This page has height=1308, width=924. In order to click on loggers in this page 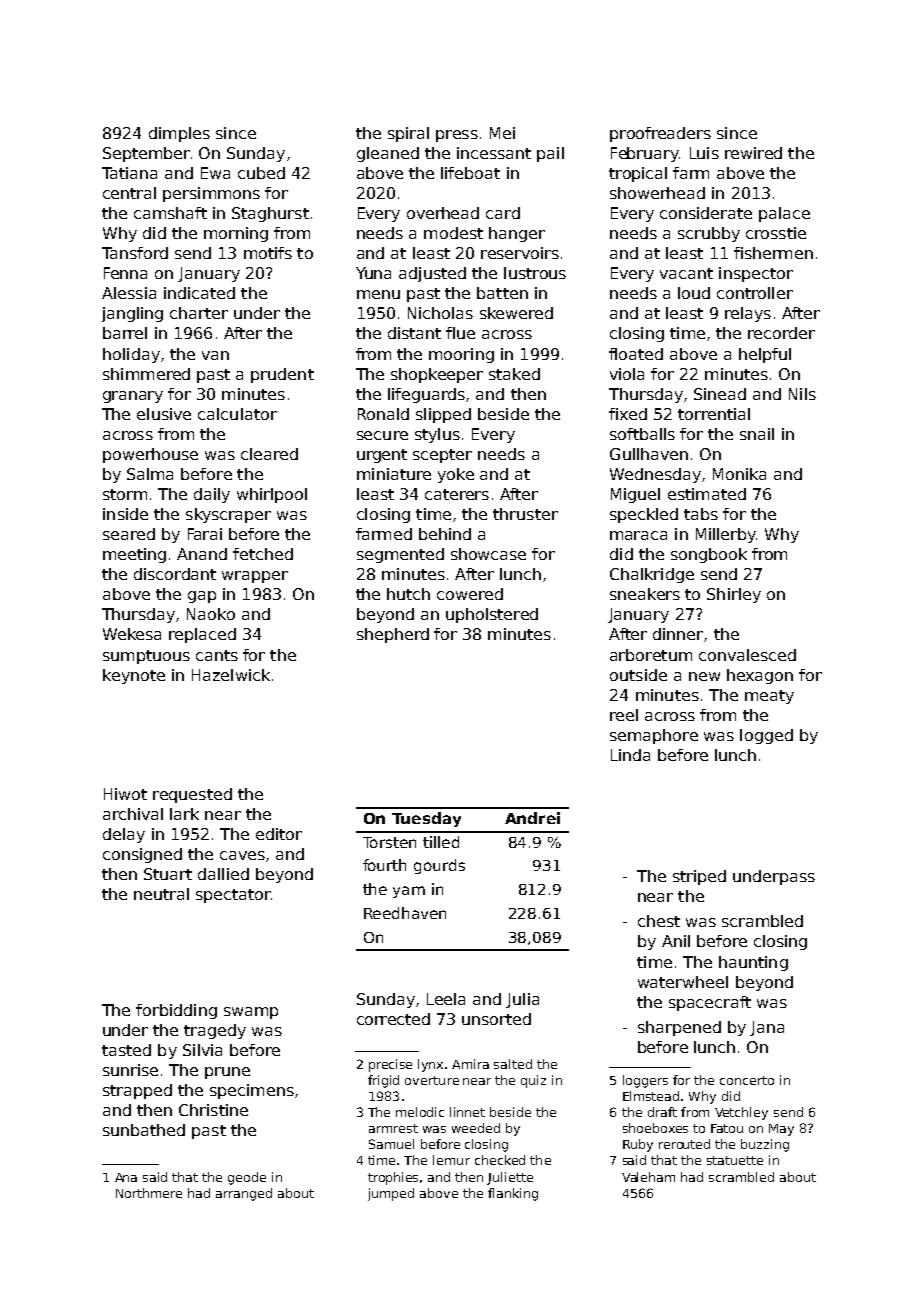, I will do `click(645, 1081)`.
